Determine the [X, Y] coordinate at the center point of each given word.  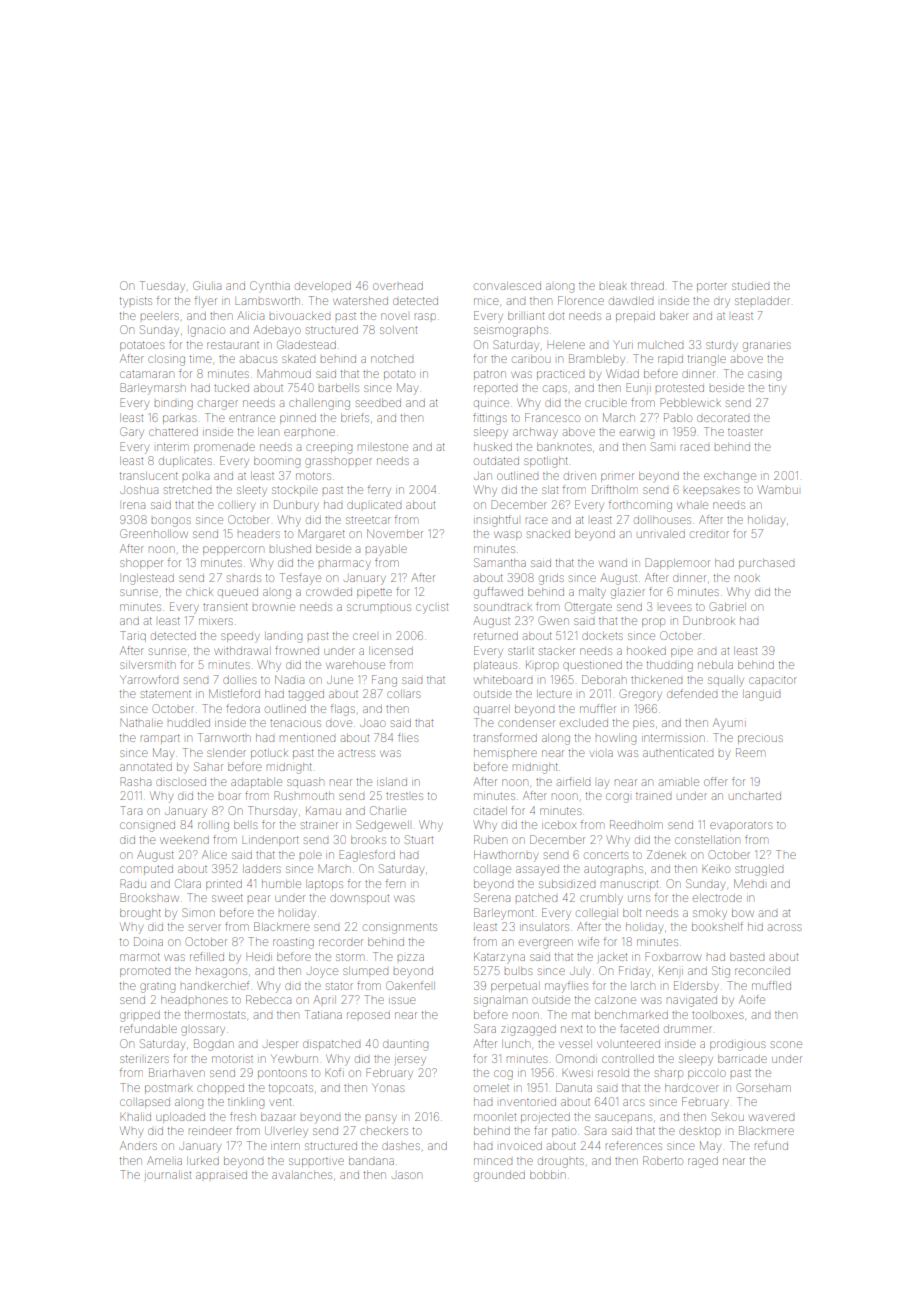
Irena [134, 505]
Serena [492, 897]
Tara [131, 810]
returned [496, 636]
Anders [138, 1145]
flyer [206, 302]
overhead [398, 286]
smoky [710, 914]
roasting [293, 943]
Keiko [716, 869]
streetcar [368, 520]
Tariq [133, 636]
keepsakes [711, 491]
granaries [767, 347]
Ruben [490, 839]
